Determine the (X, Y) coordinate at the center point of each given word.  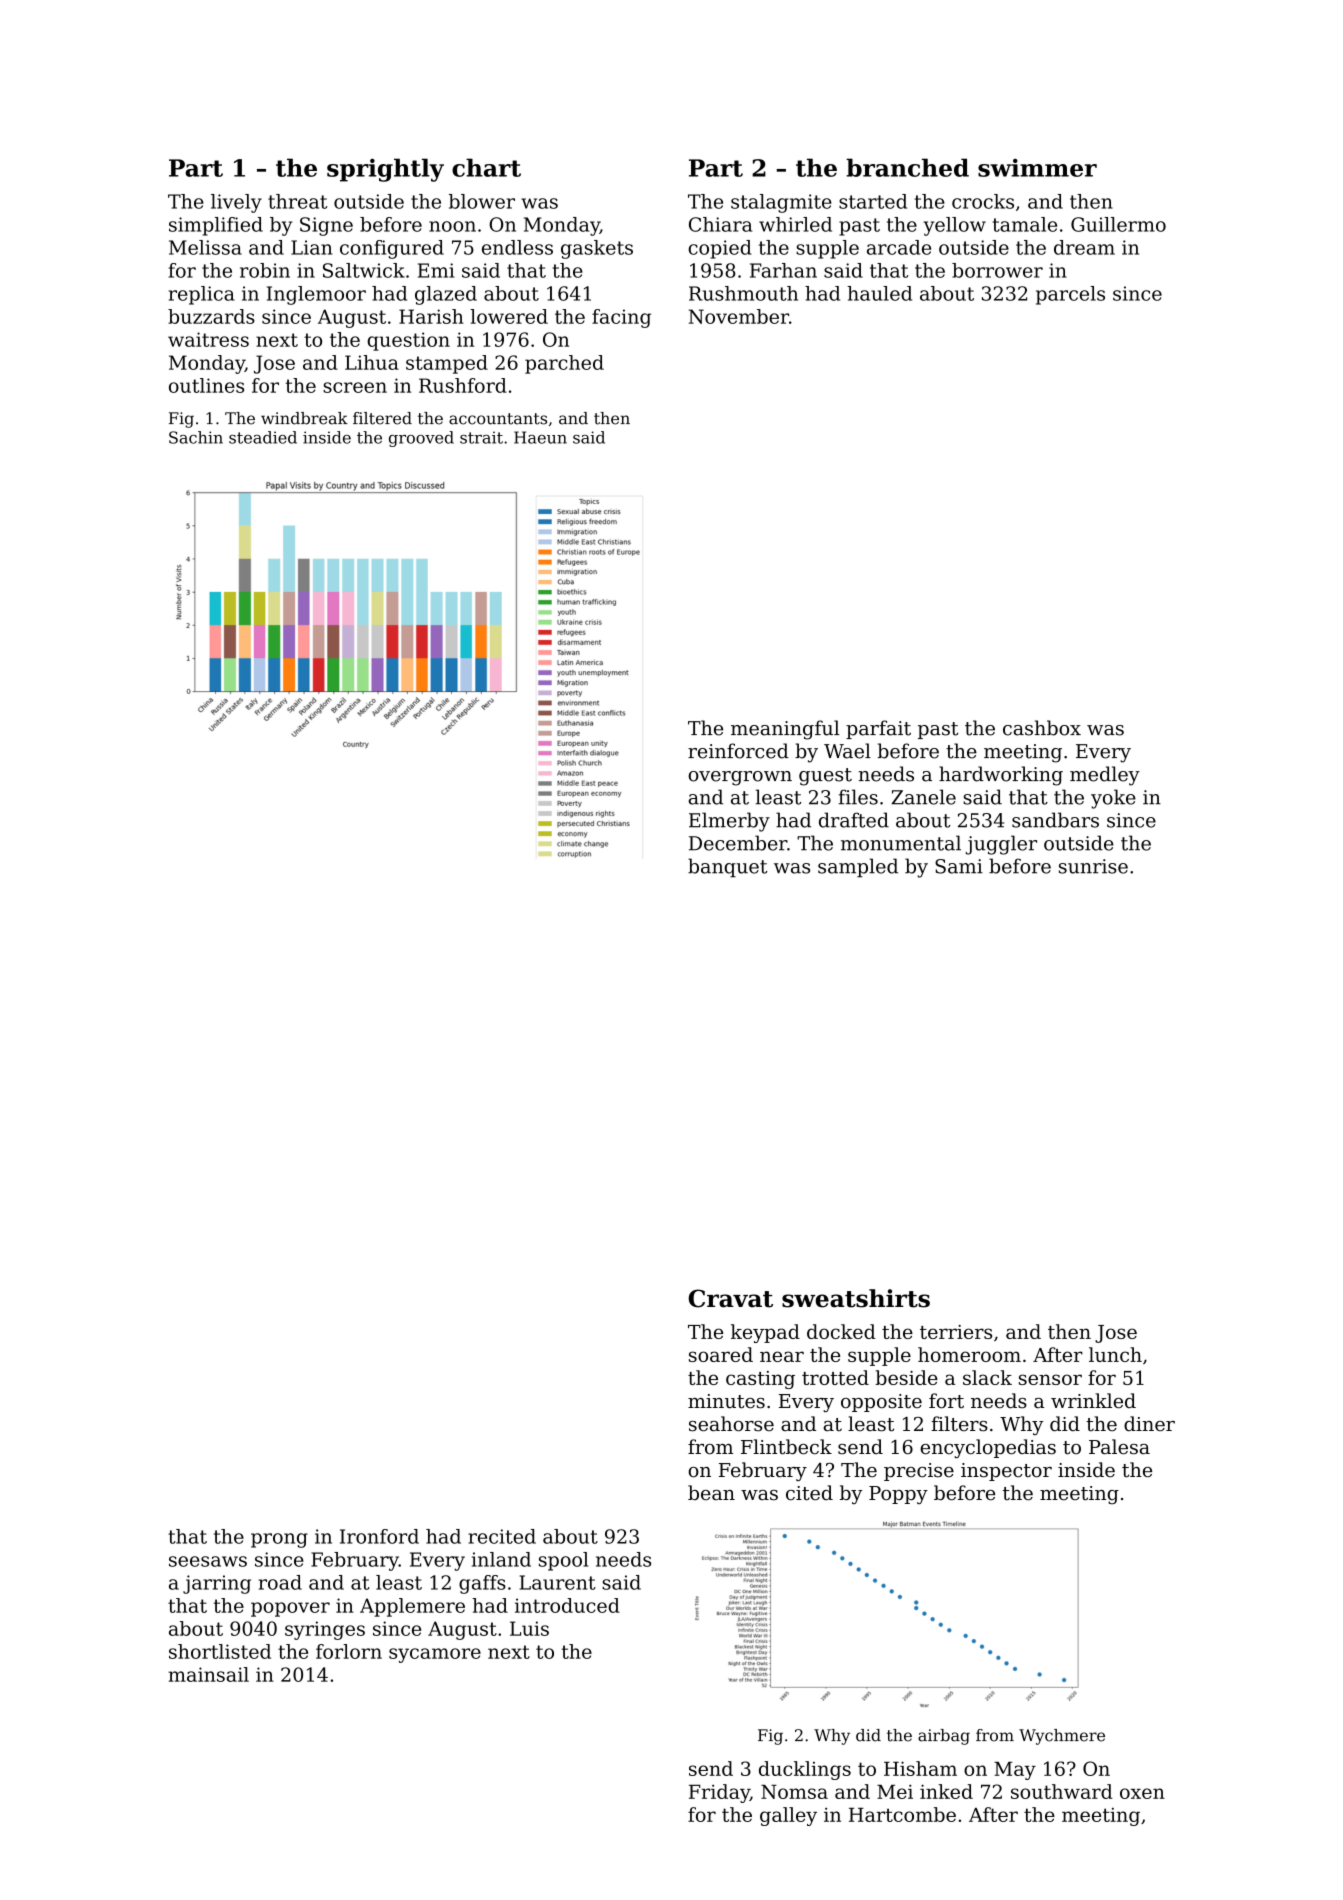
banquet (727, 867)
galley (788, 1816)
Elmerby (729, 822)
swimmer (1037, 168)
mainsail (208, 1674)
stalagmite (781, 203)
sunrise (1093, 866)
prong (279, 1540)
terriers (956, 1332)
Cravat (730, 1298)
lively (236, 203)
